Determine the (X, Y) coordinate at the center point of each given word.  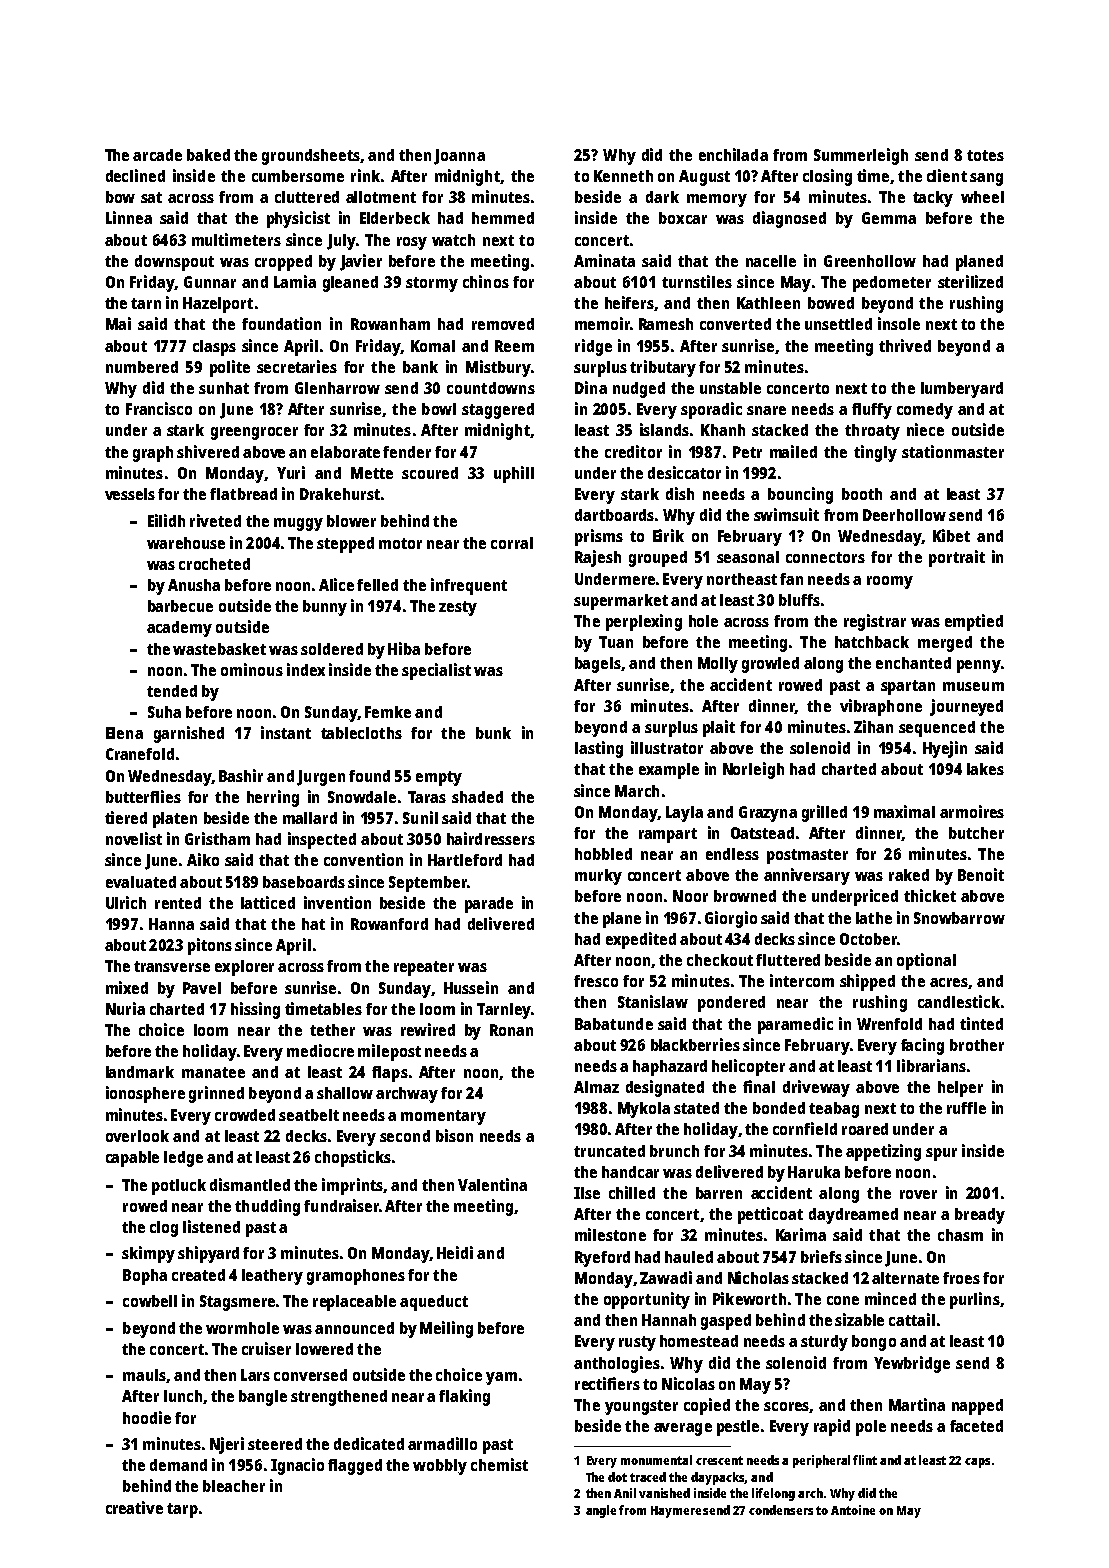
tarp (182, 1510)
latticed (268, 902)
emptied (974, 622)
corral (512, 543)
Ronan (511, 1030)
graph (153, 454)
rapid (832, 1427)
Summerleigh (861, 156)
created (198, 1275)
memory (717, 200)
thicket (930, 895)
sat (151, 197)
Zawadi (666, 1277)
